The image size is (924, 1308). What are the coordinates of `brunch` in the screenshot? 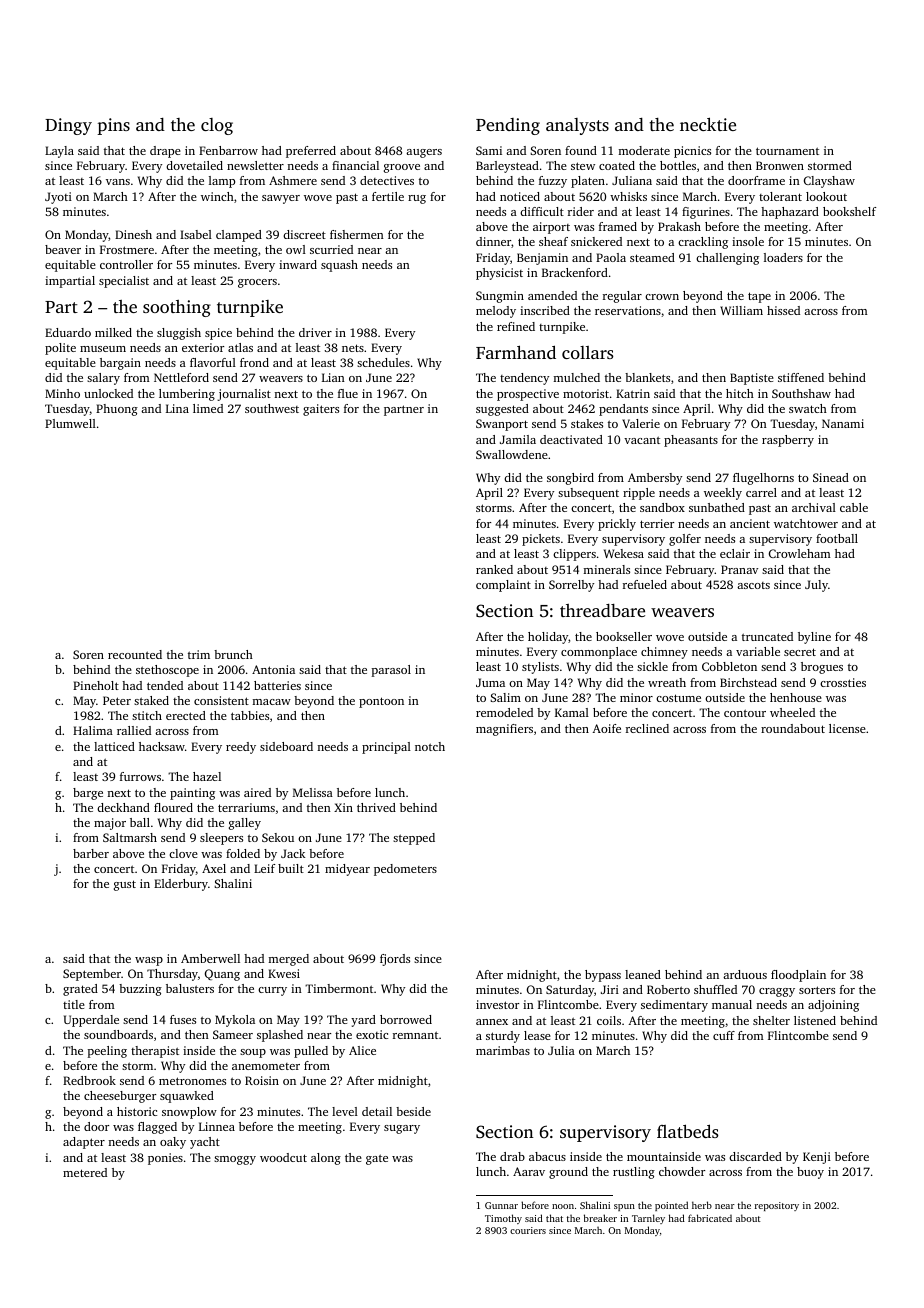 It's located at (233, 654).
